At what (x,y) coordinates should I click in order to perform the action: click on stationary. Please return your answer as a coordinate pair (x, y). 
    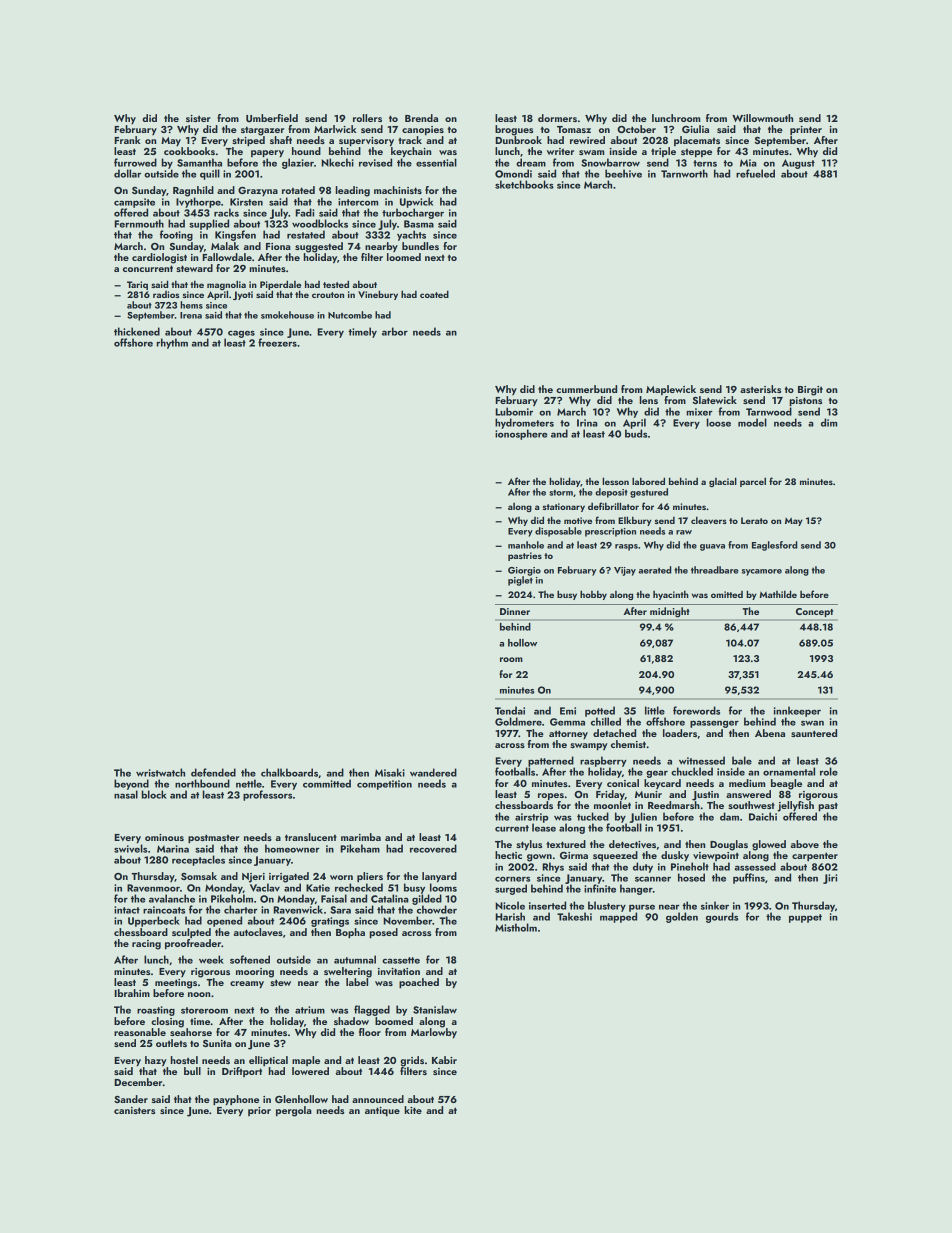
    Looking at the image, I should click on (564, 507).
